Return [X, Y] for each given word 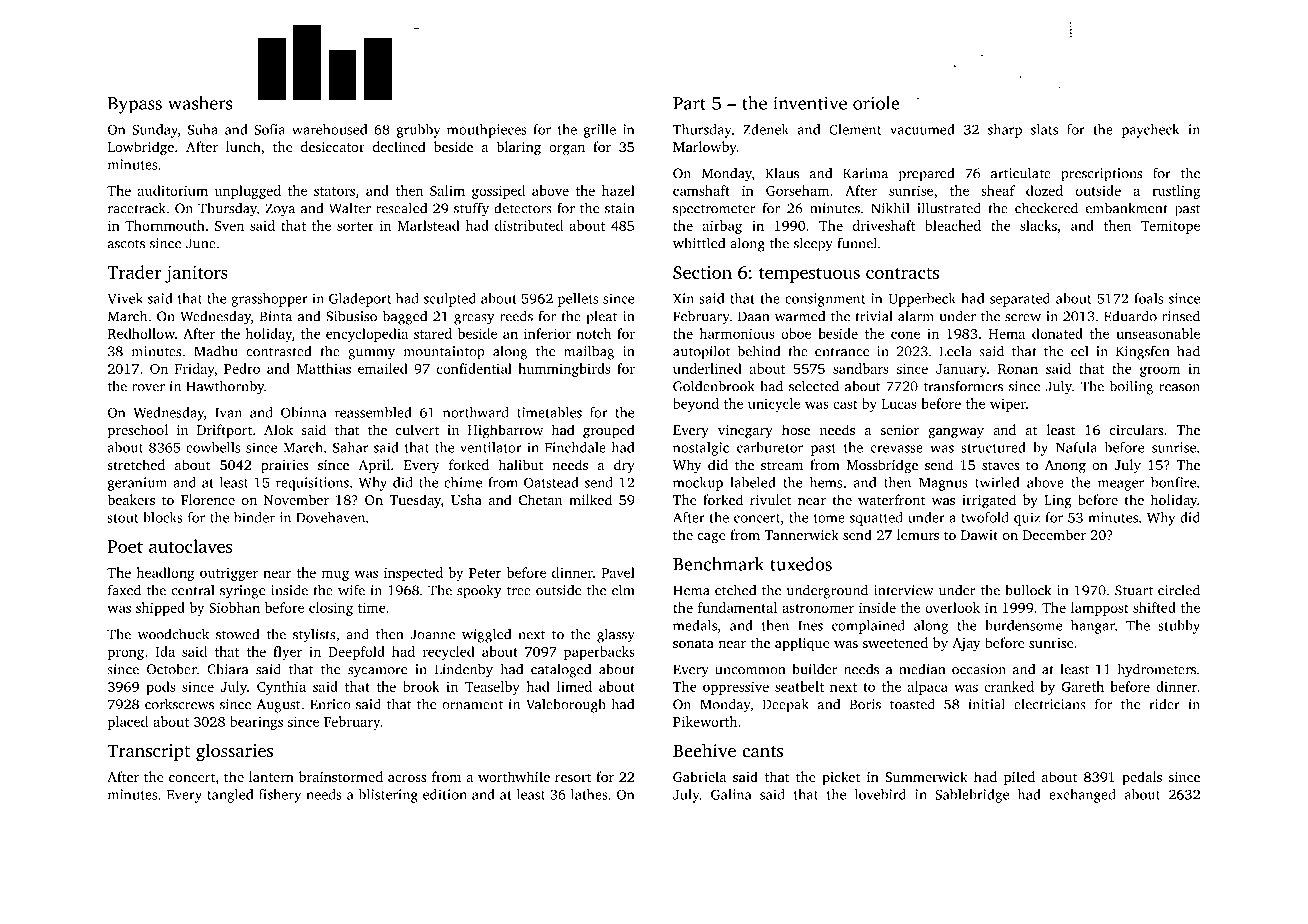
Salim [447, 190]
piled [1019, 778]
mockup [698, 484]
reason [1179, 388]
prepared [926, 174]
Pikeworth [705, 721]
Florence [208, 499]
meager [1121, 485]
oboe [796, 333]
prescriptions [1101, 175]
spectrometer [714, 210]
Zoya [280, 210]
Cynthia [281, 688]
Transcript [148, 752]
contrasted [278, 351]
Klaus [782, 173]
